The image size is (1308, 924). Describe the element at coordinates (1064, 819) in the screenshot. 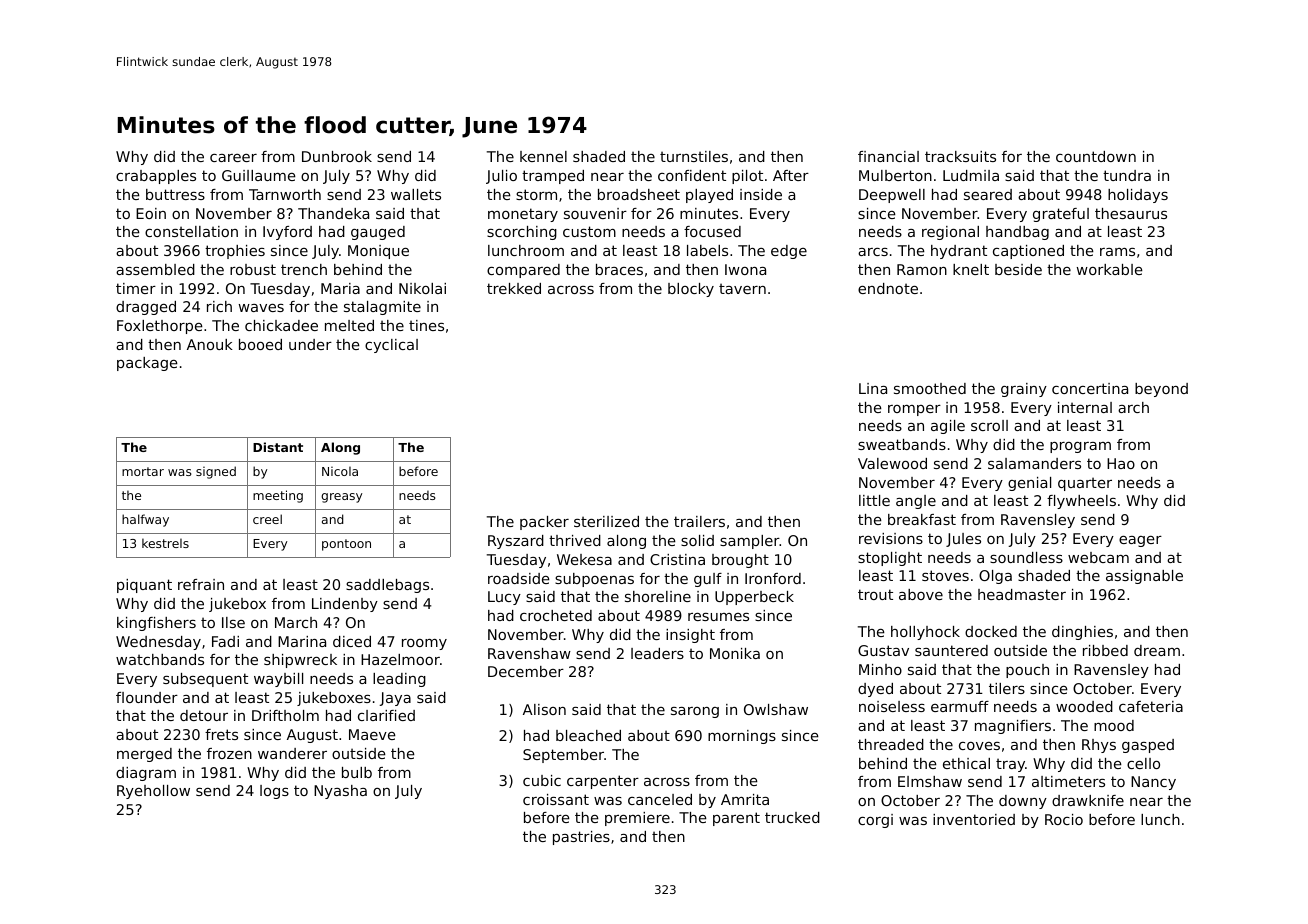

I see `Rocio` at that location.
